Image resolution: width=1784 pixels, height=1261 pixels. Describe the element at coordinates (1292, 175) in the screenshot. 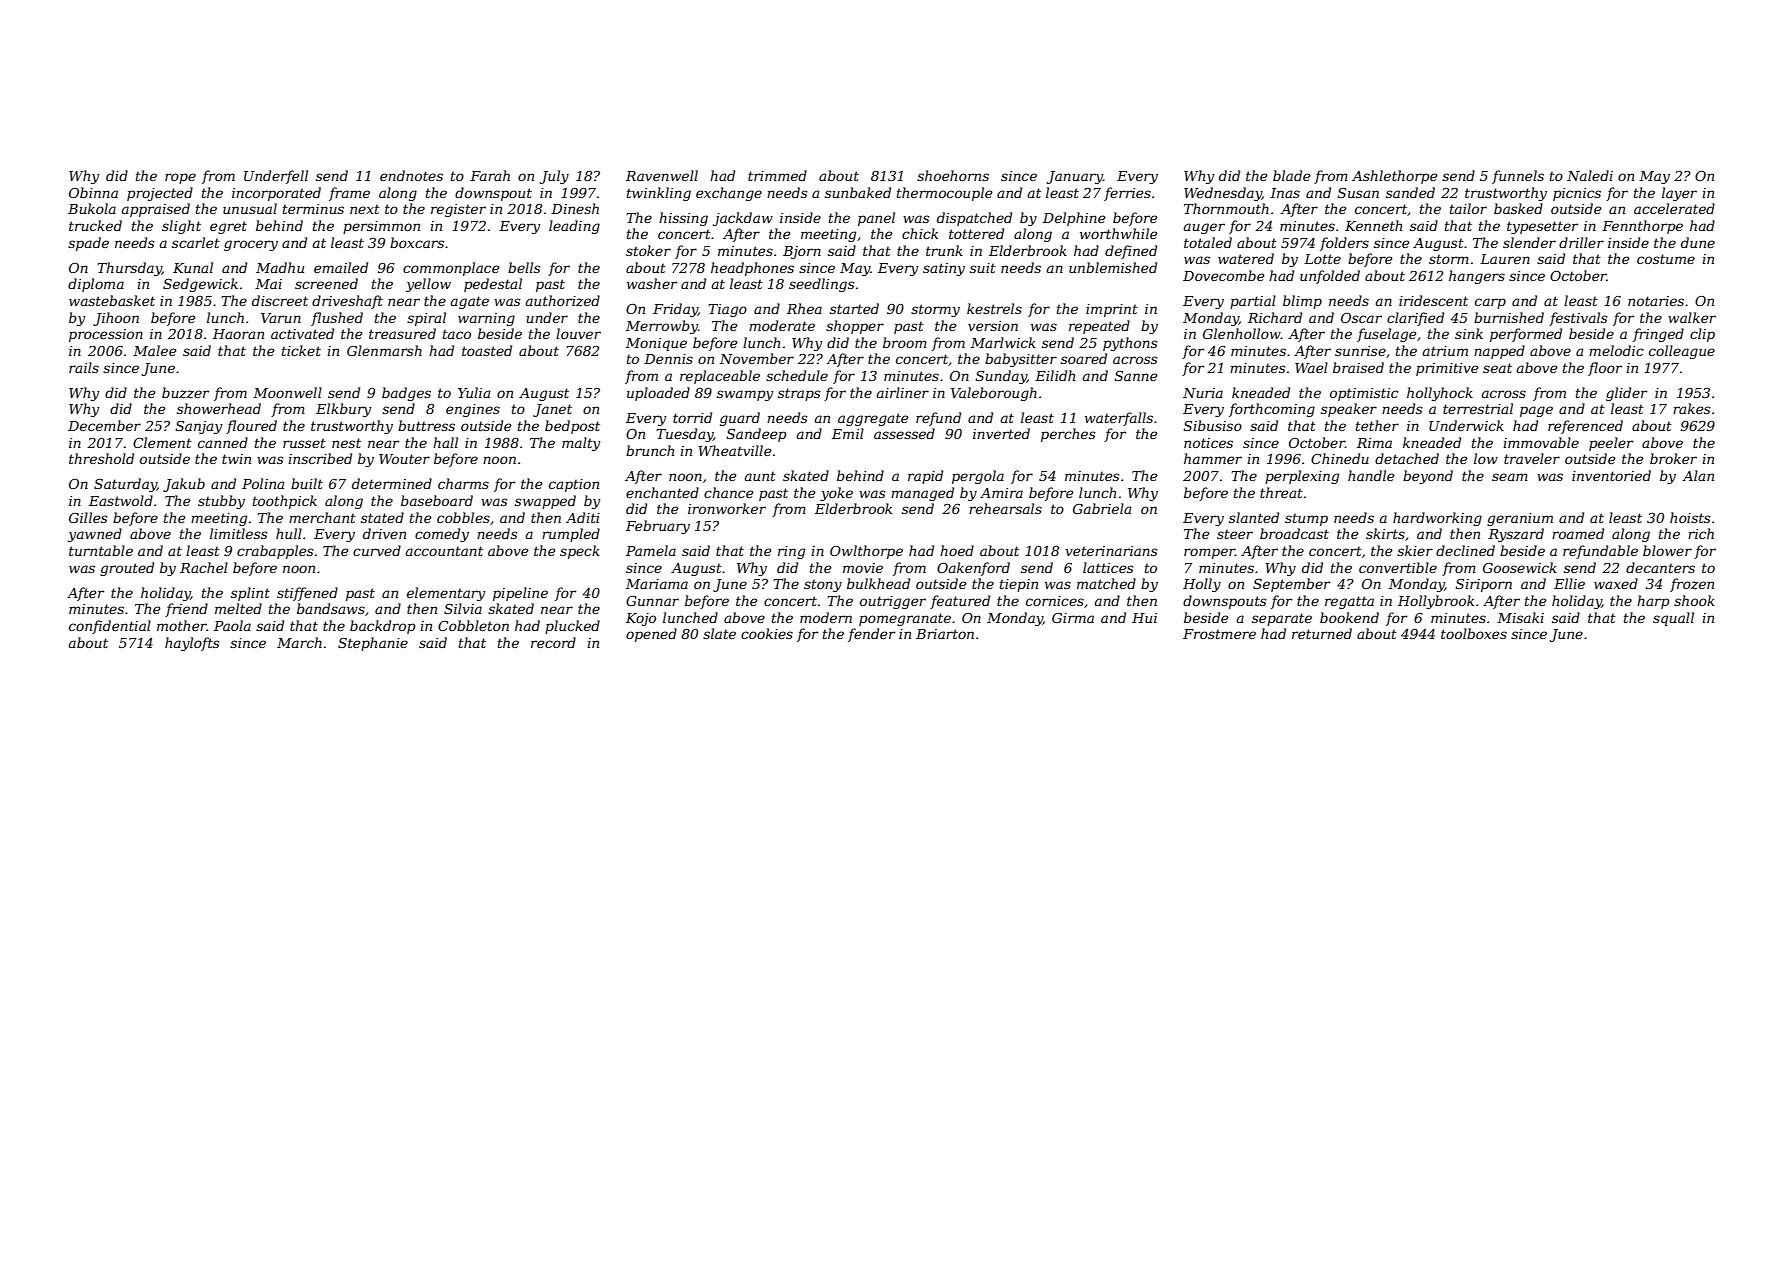

I see `blade` at that location.
